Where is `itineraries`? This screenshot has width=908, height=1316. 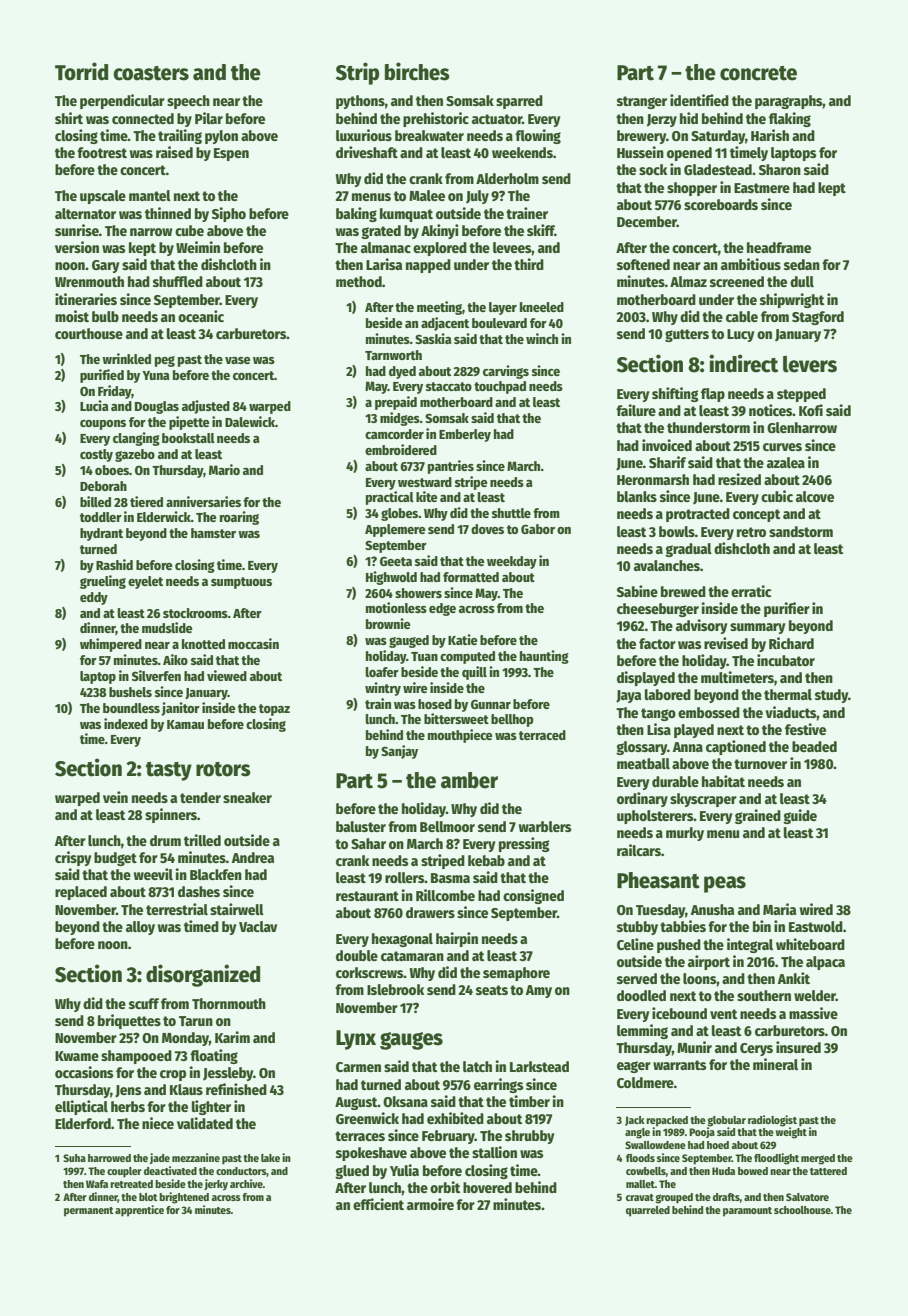 itineraries is located at coordinates (86, 299).
